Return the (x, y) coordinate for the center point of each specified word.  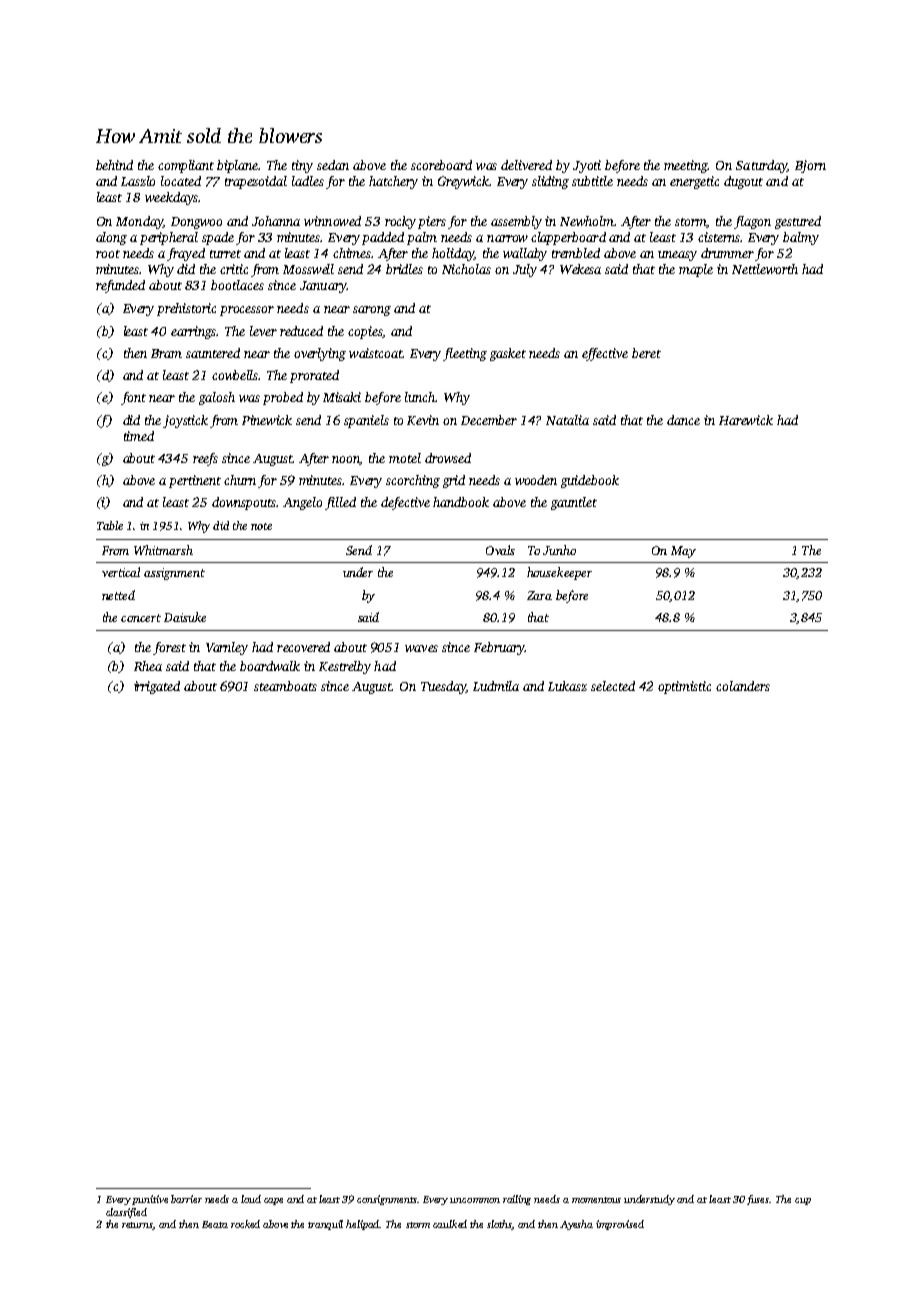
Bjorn (810, 166)
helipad (363, 1225)
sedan (333, 165)
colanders (743, 686)
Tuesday (443, 687)
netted (118, 595)
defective (405, 503)
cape (273, 1201)
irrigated (157, 687)
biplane (238, 166)
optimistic (684, 687)
